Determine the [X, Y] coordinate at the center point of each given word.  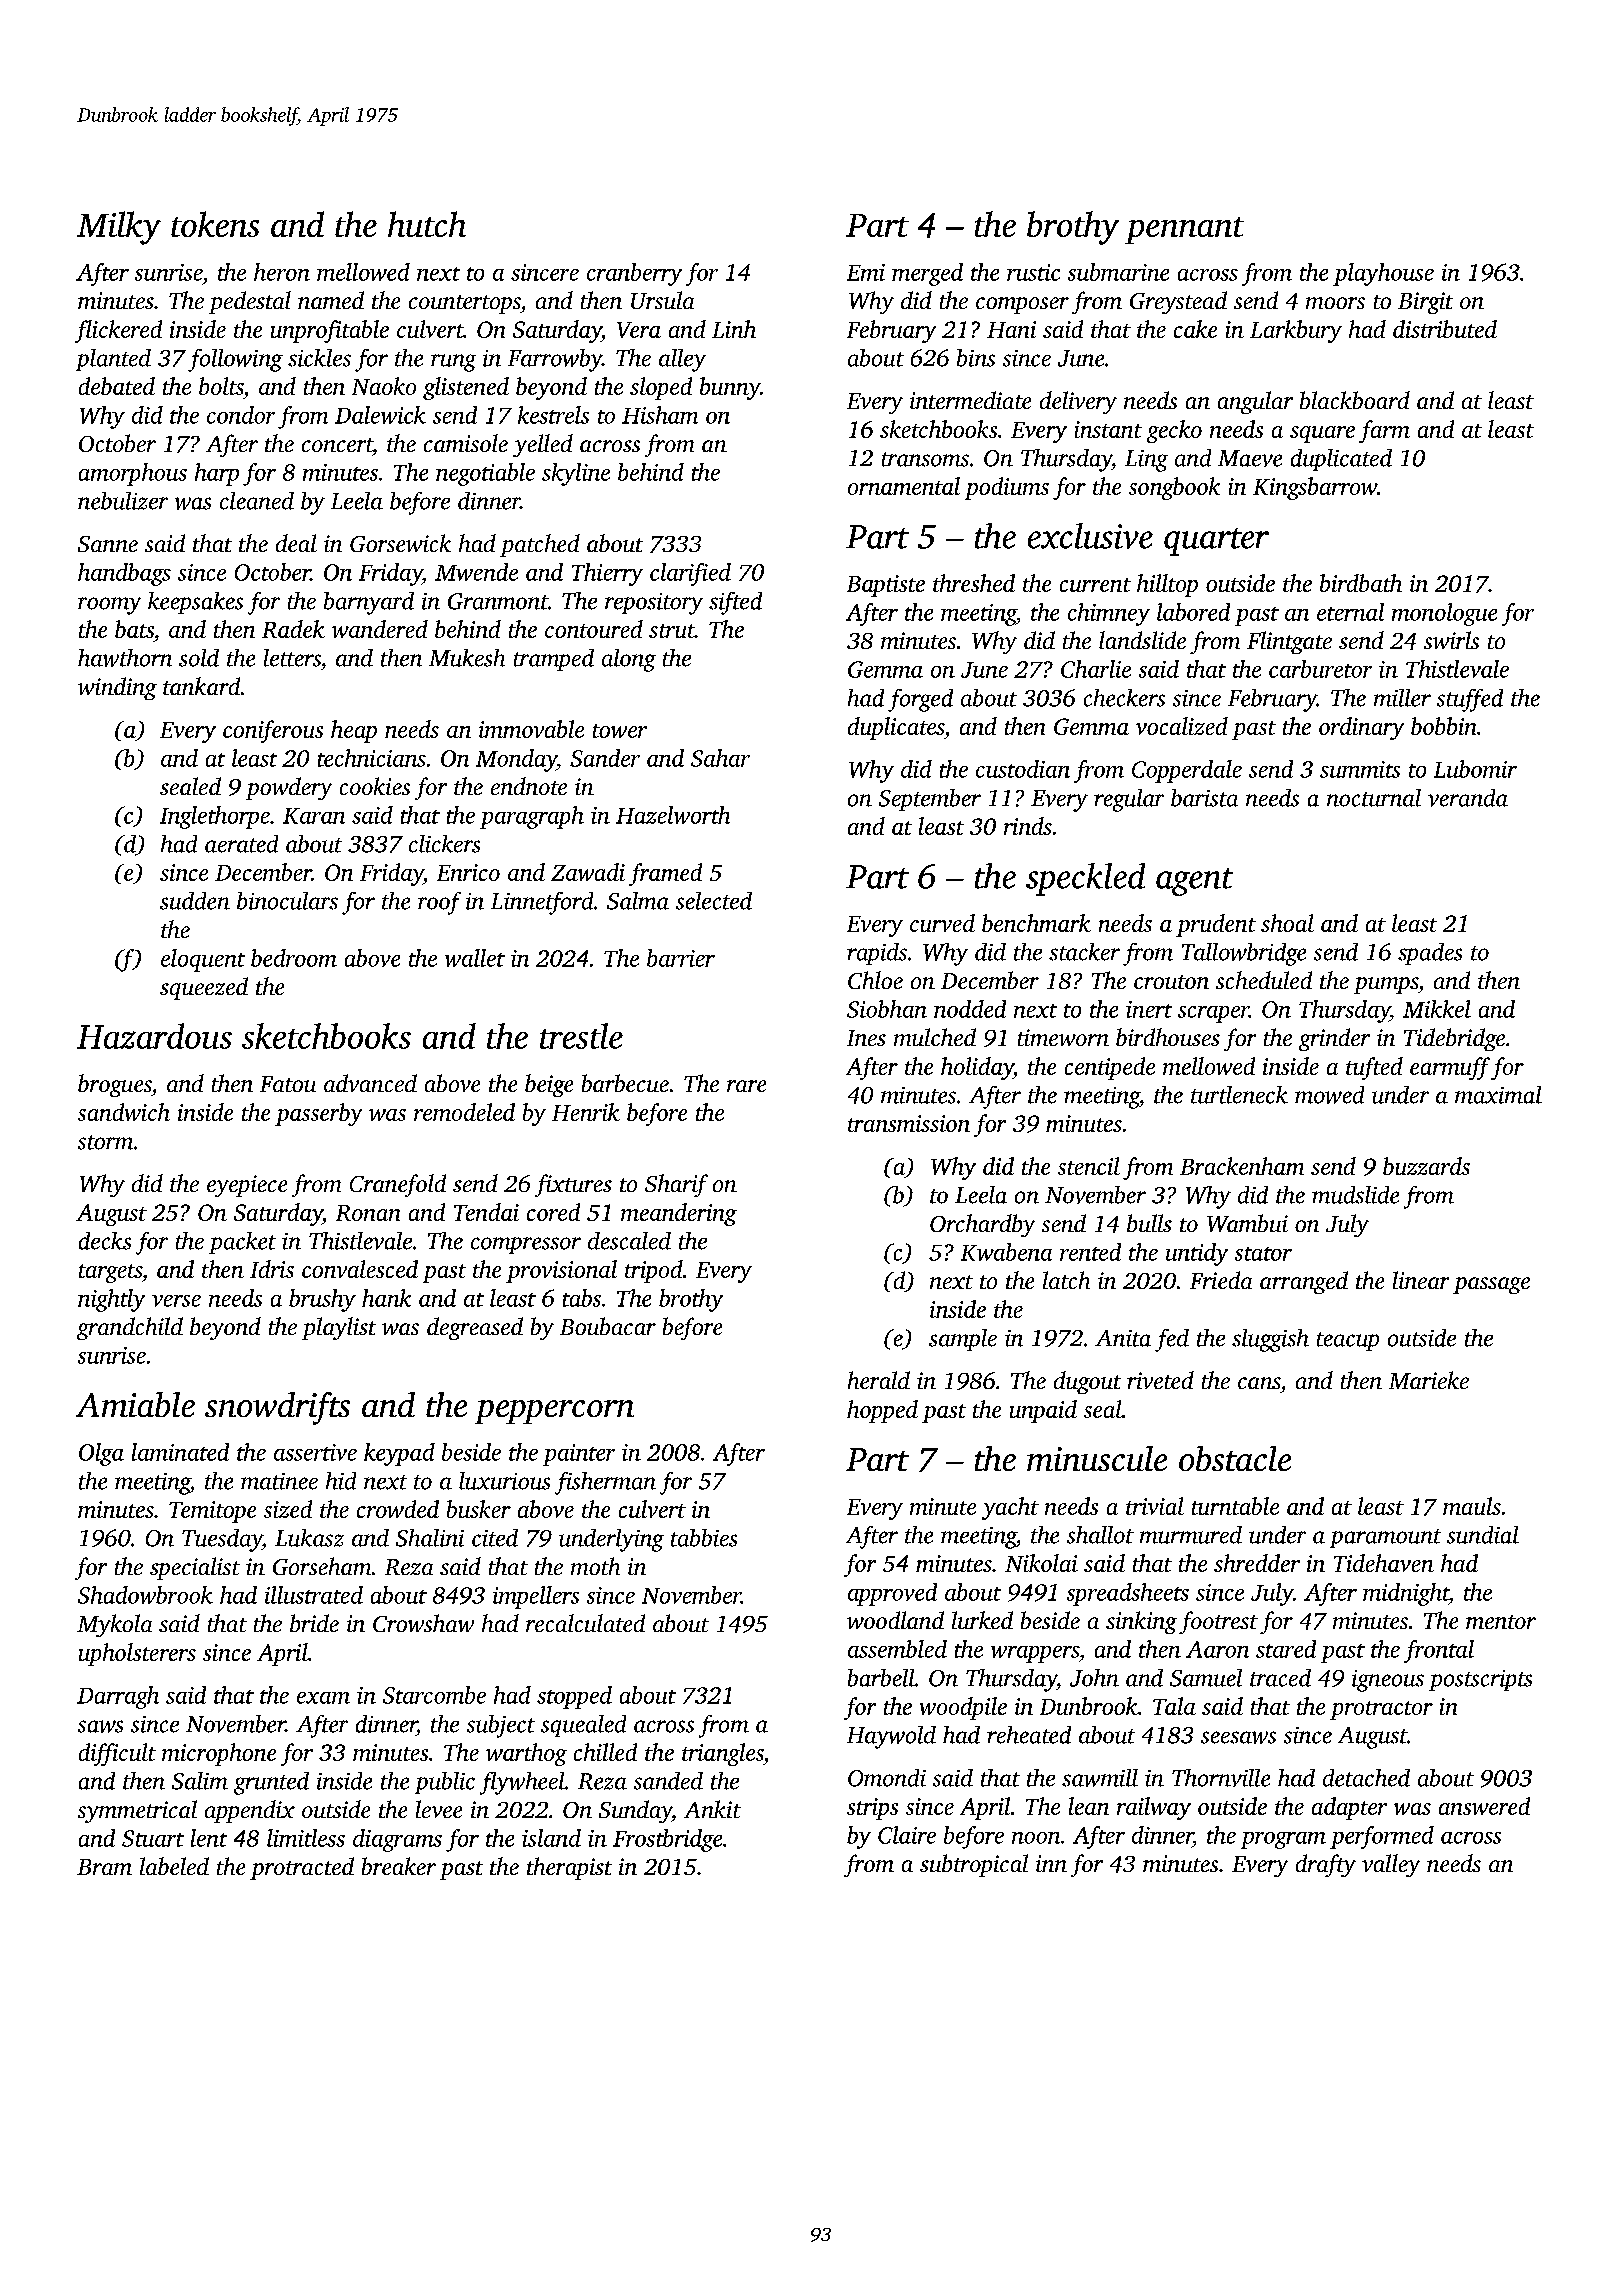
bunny [730, 388]
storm [105, 1142]
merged [927, 274]
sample [963, 1340]
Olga [101, 1454]
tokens [215, 224]
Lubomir [1475, 769]
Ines [866, 1038]
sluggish [1270, 1340]
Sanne [108, 544]
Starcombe [434, 1695]
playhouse [1383, 274]
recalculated [585, 1623]
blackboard [1355, 400]
